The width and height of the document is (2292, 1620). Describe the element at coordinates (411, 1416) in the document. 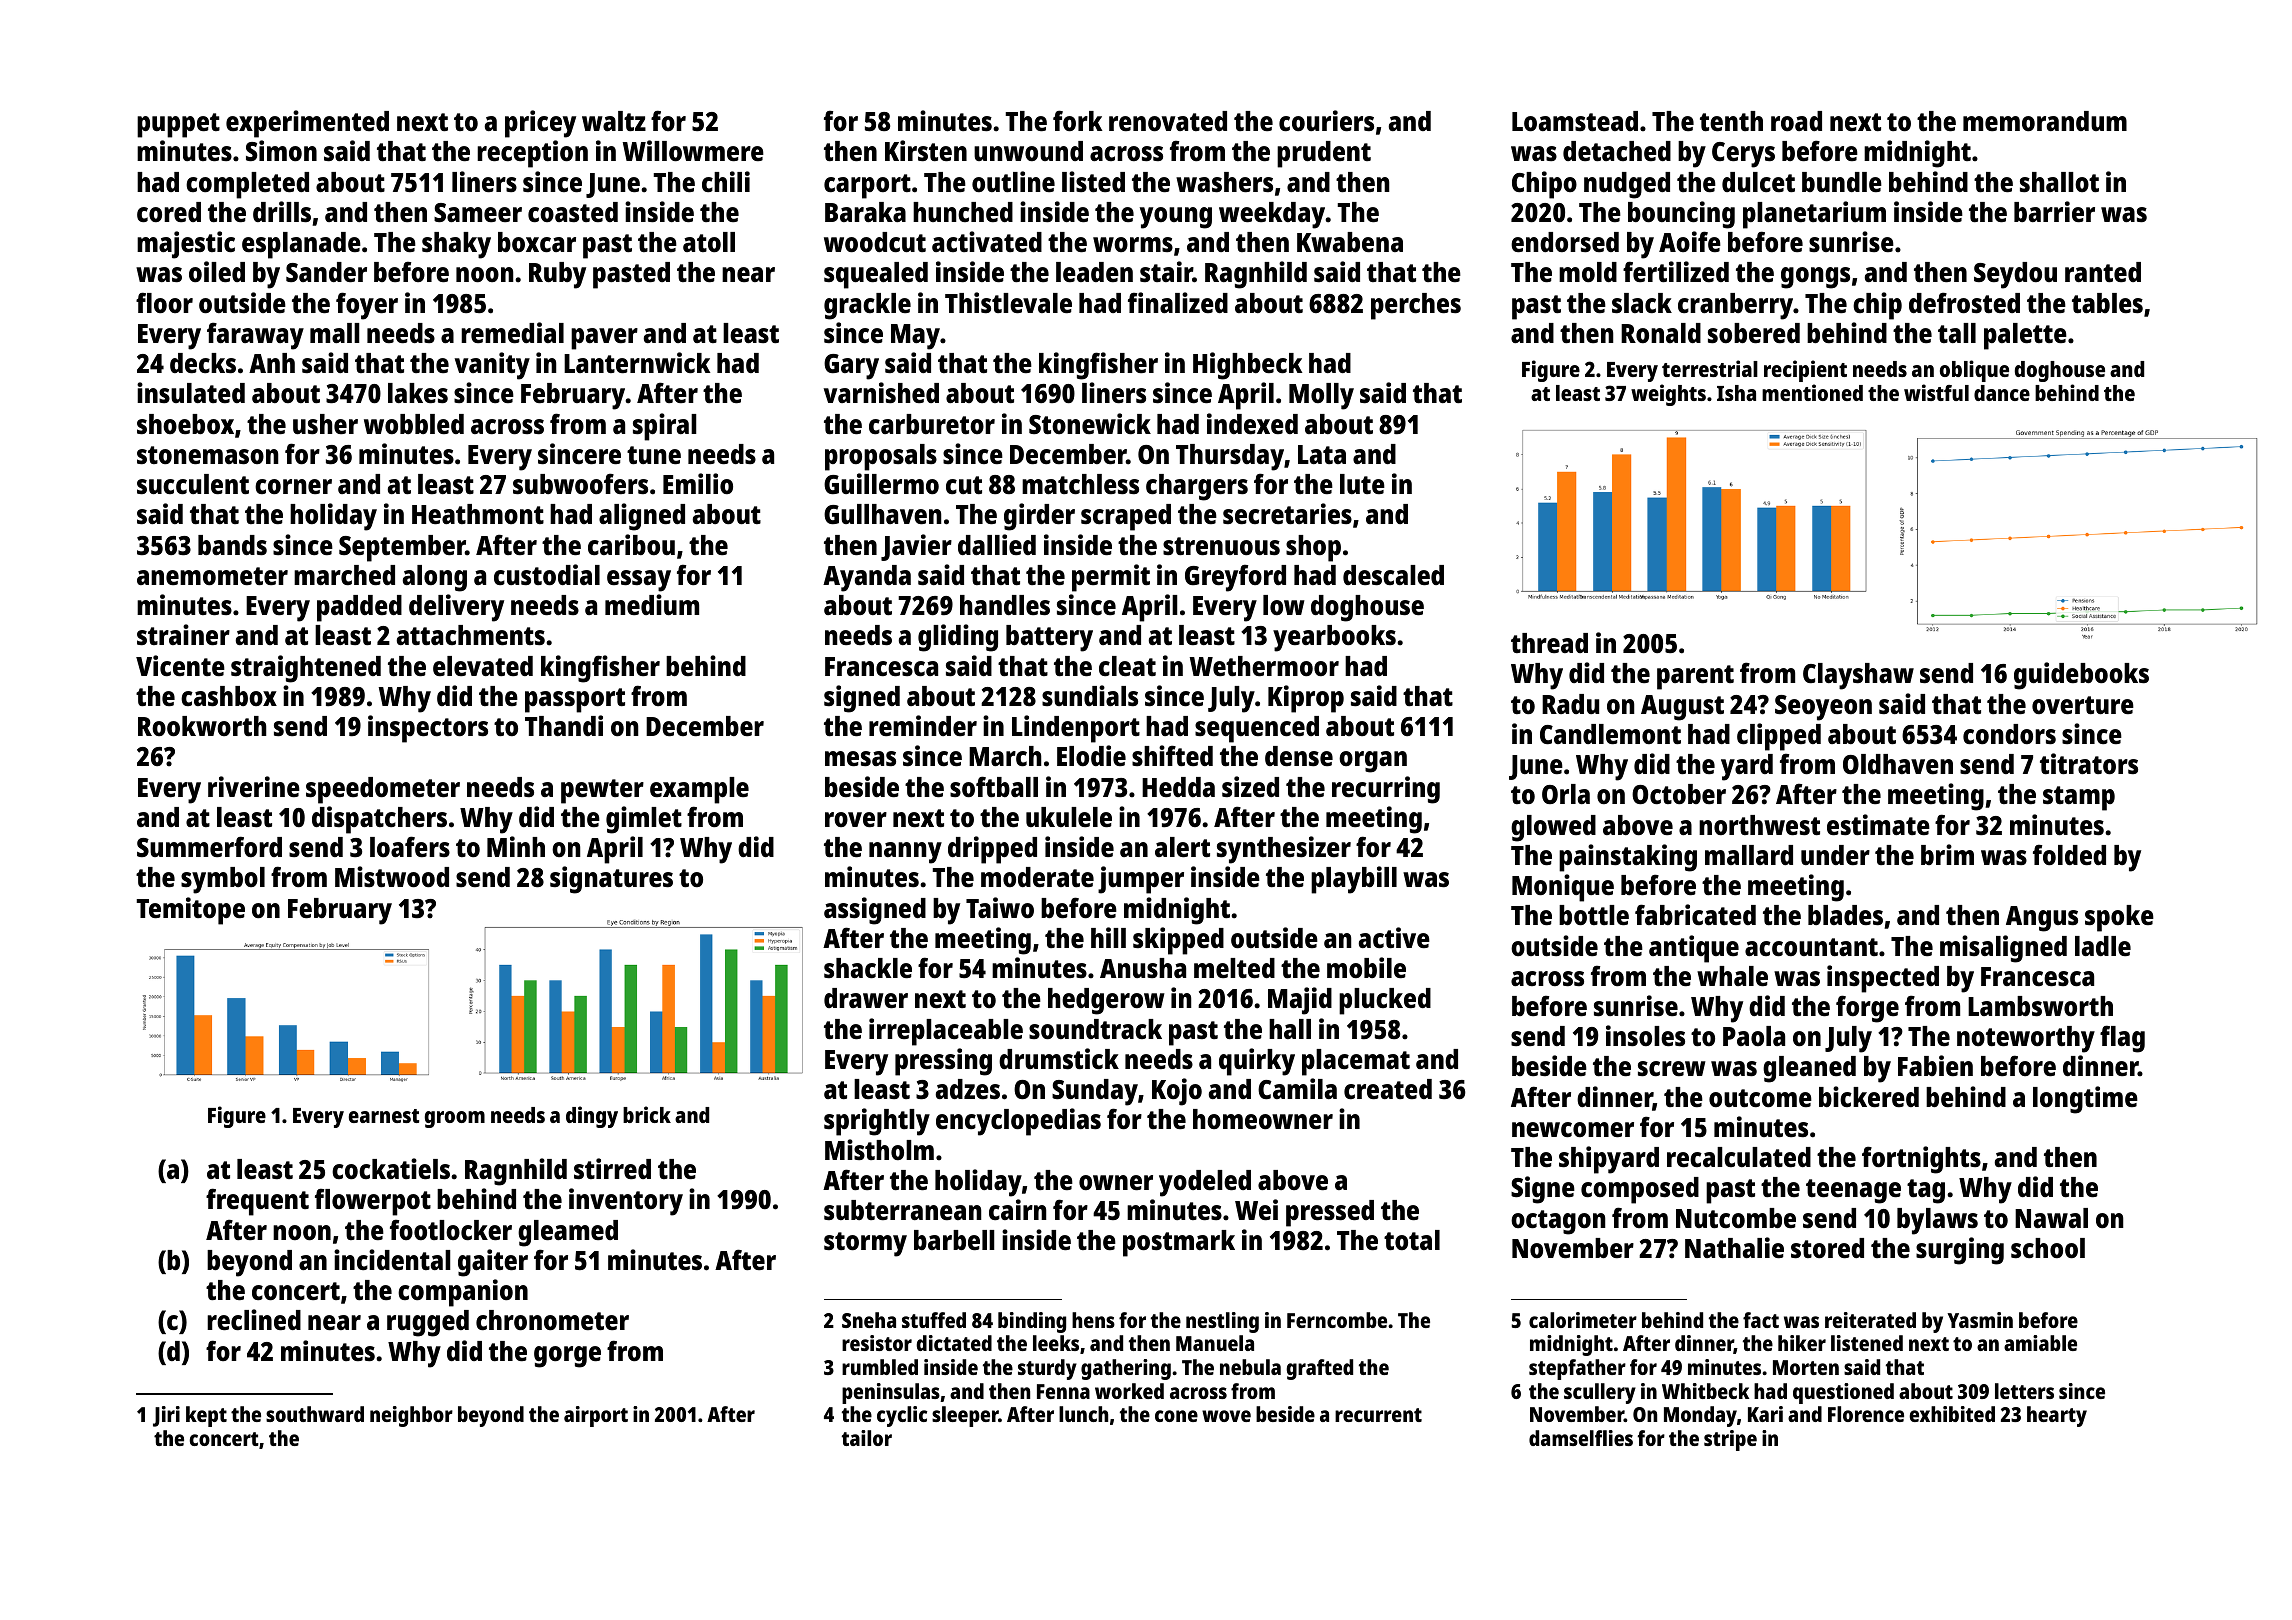

I see `neighbor` at that location.
